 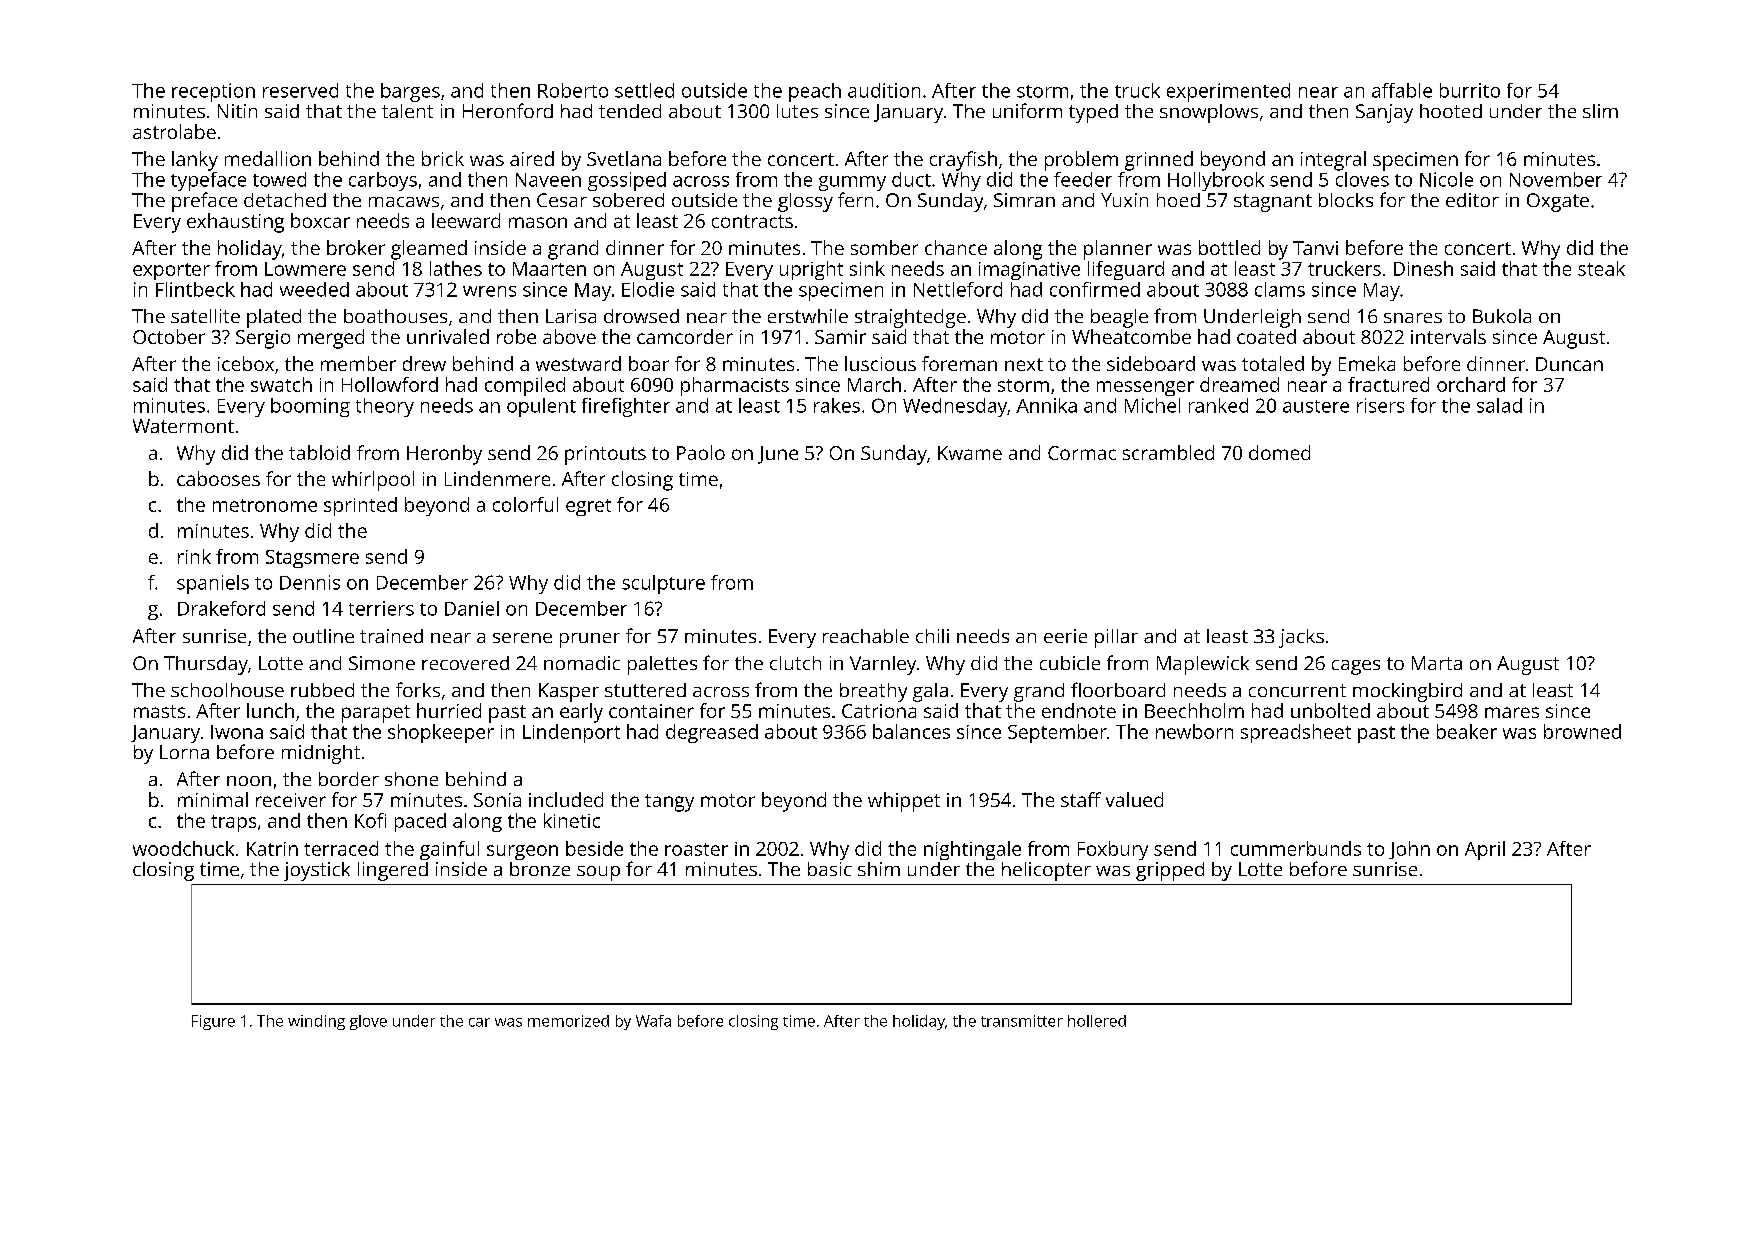 What do you see at coordinates (1467, 731) in the screenshot?
I see `beaker` at bounding box center [1467, 731].
